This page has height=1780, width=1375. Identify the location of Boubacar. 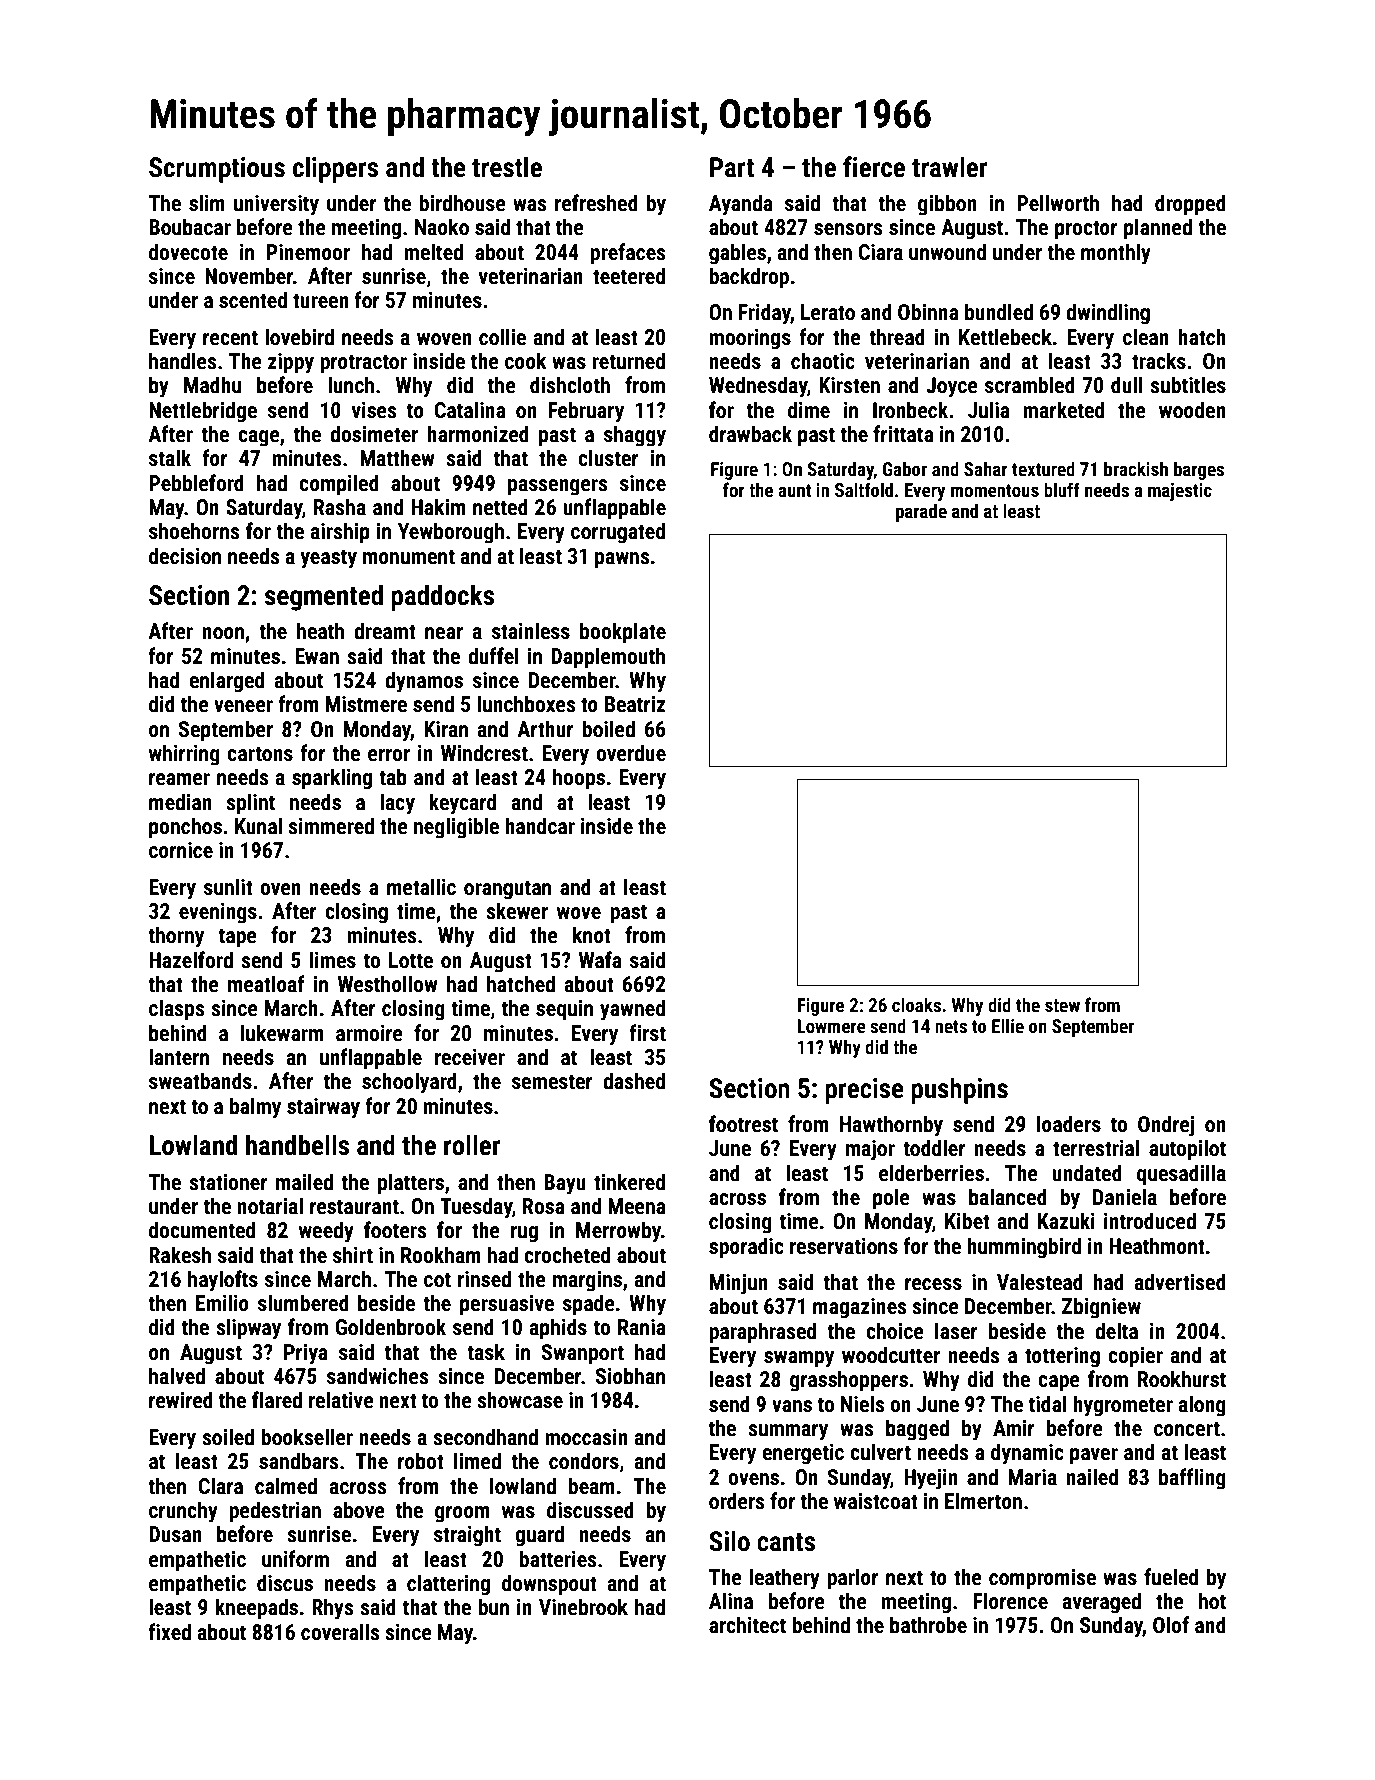
(190, 226).
